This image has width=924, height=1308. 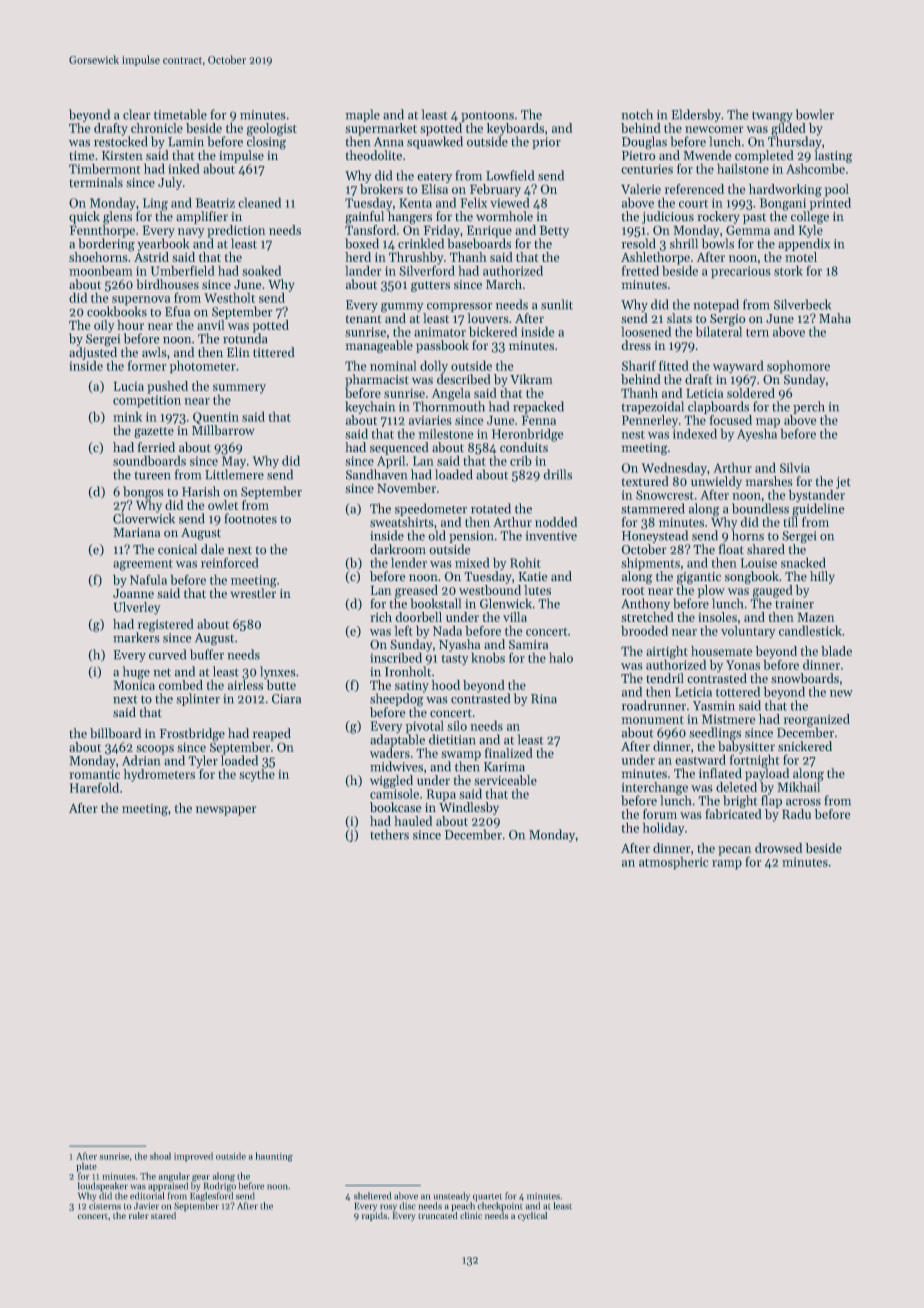 What do you see at coordinates (160, 1156) in the image?
I see `shoal` at bounding box center [160, 1156].
